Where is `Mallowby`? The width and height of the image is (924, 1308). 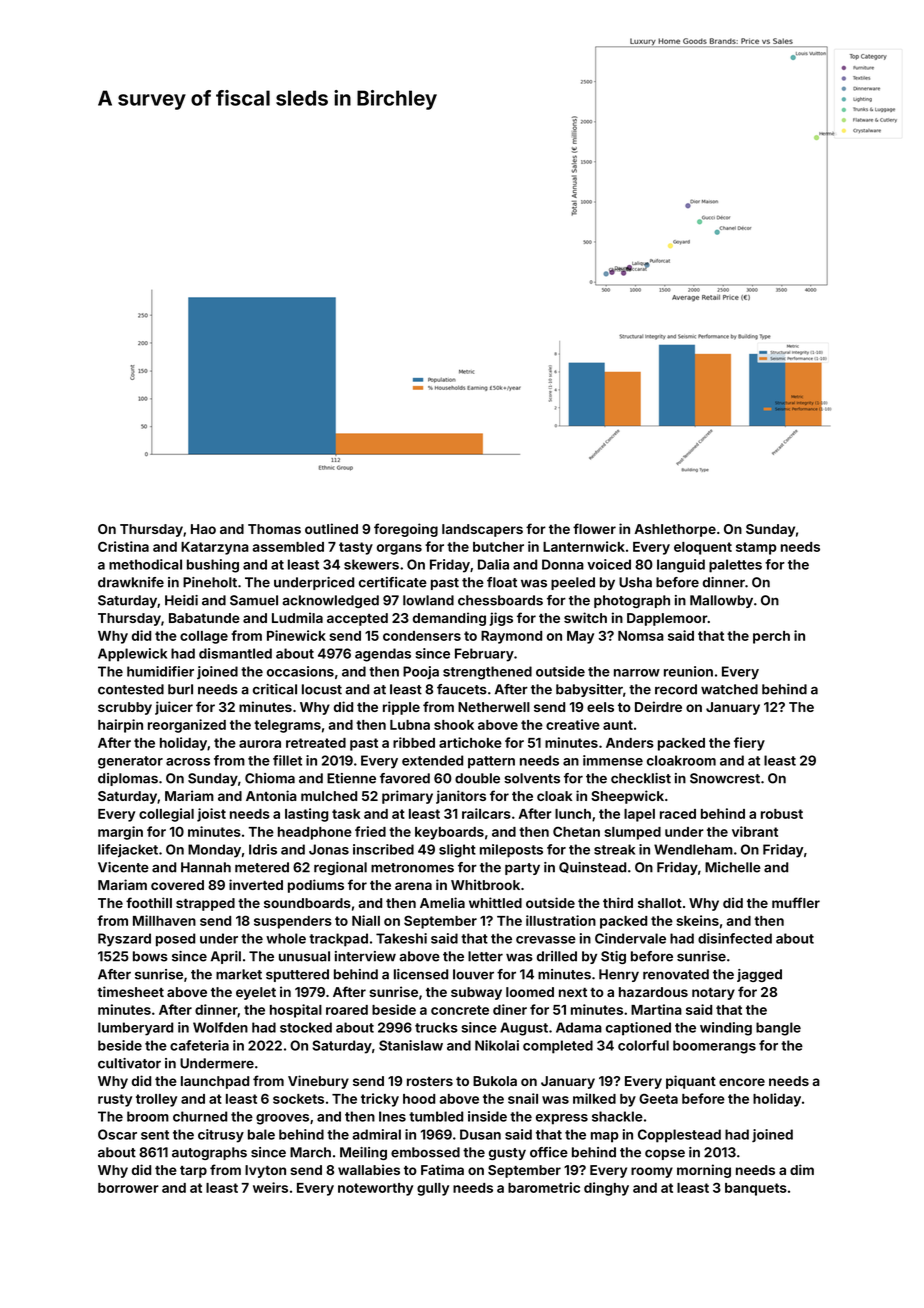
Mallowby is located at coordinates (721, 601).
